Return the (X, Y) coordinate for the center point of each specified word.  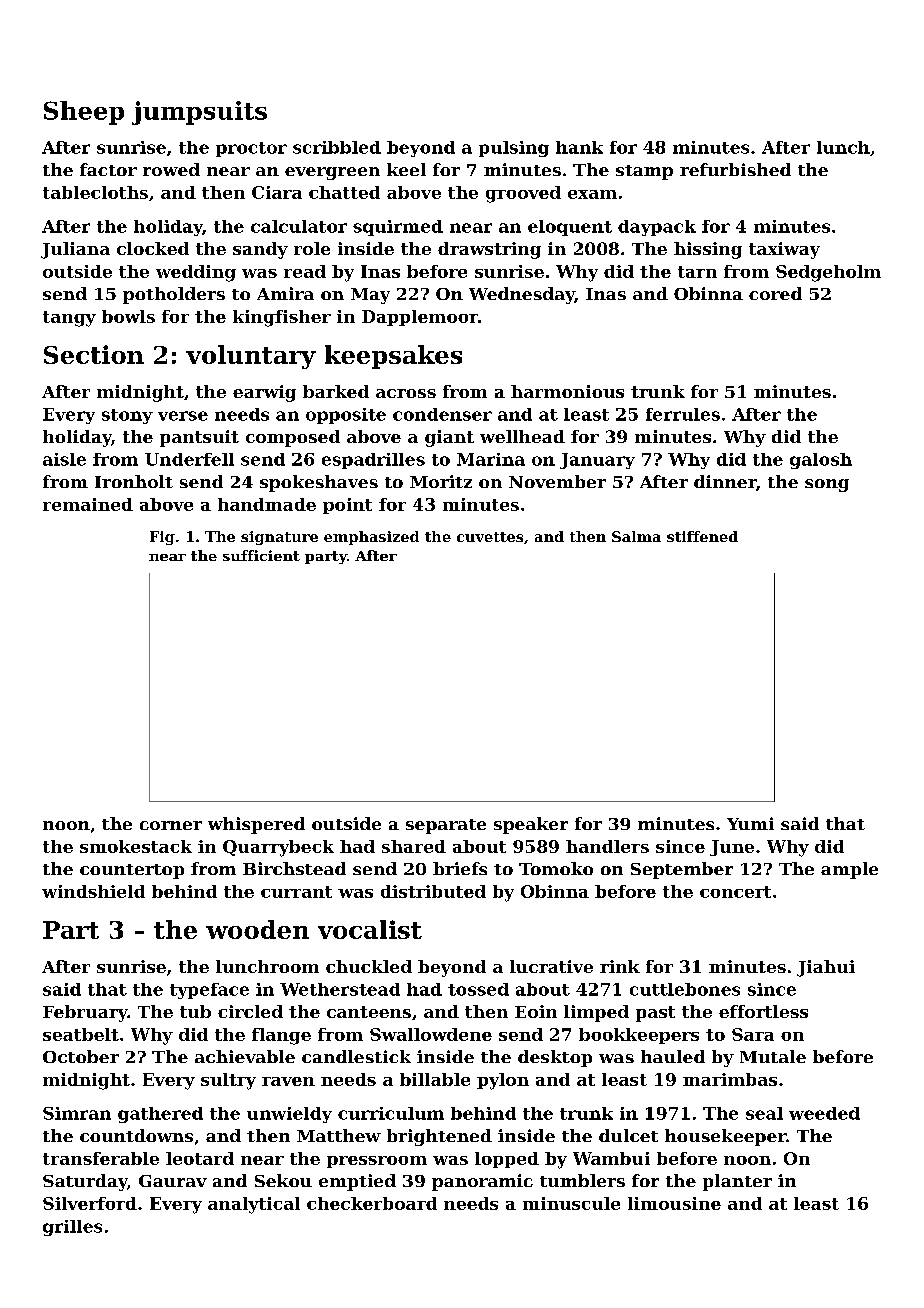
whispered (256, 825)
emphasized (371, 538)
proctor (251, 149)
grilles (72, 1228)
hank (579, 147)
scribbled (337, 147)
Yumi (750, 823)
